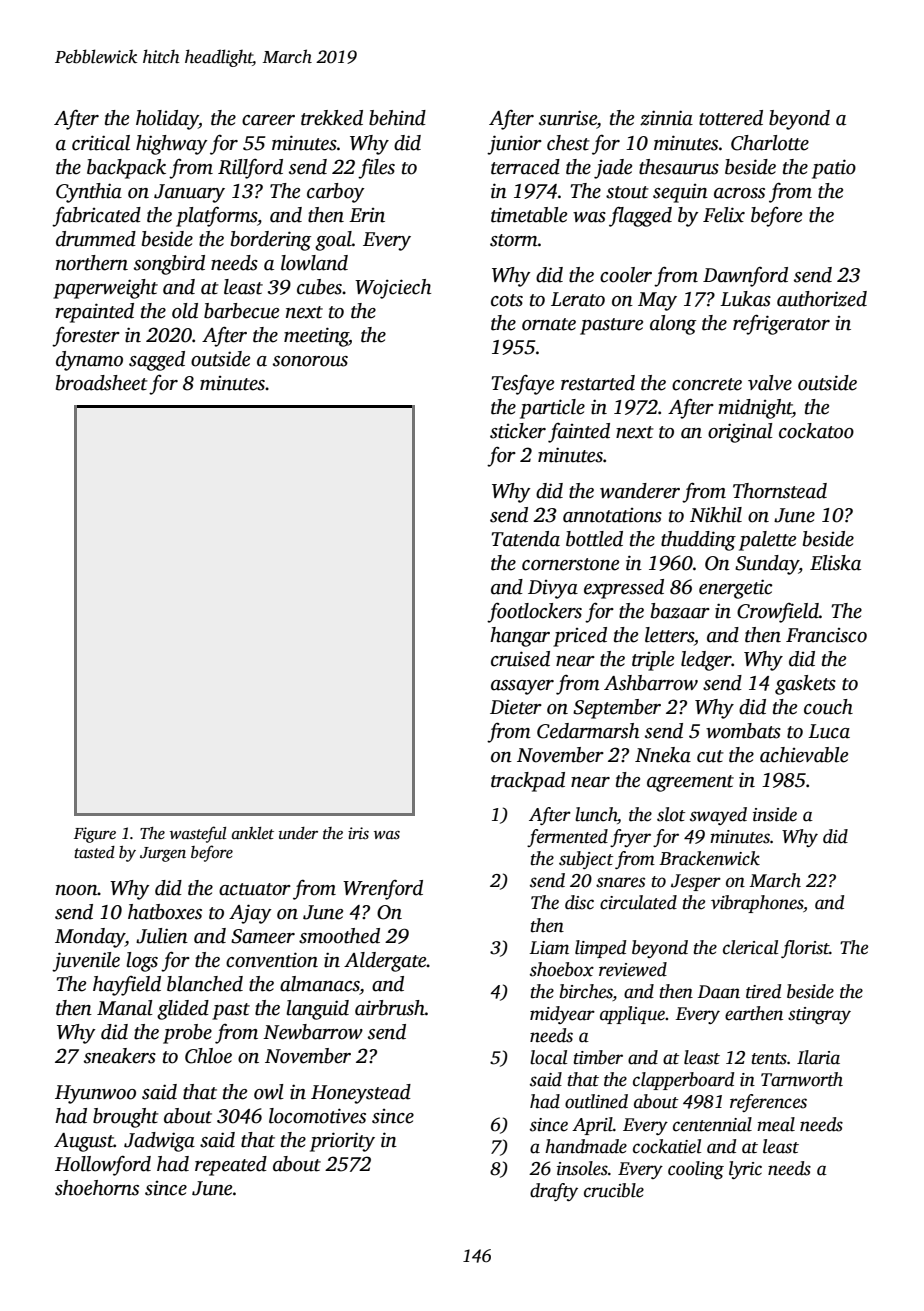 This document has width=924, height=1311. Describe the element at coordinates (84, 1142) in the document. I see `August` at that location.
